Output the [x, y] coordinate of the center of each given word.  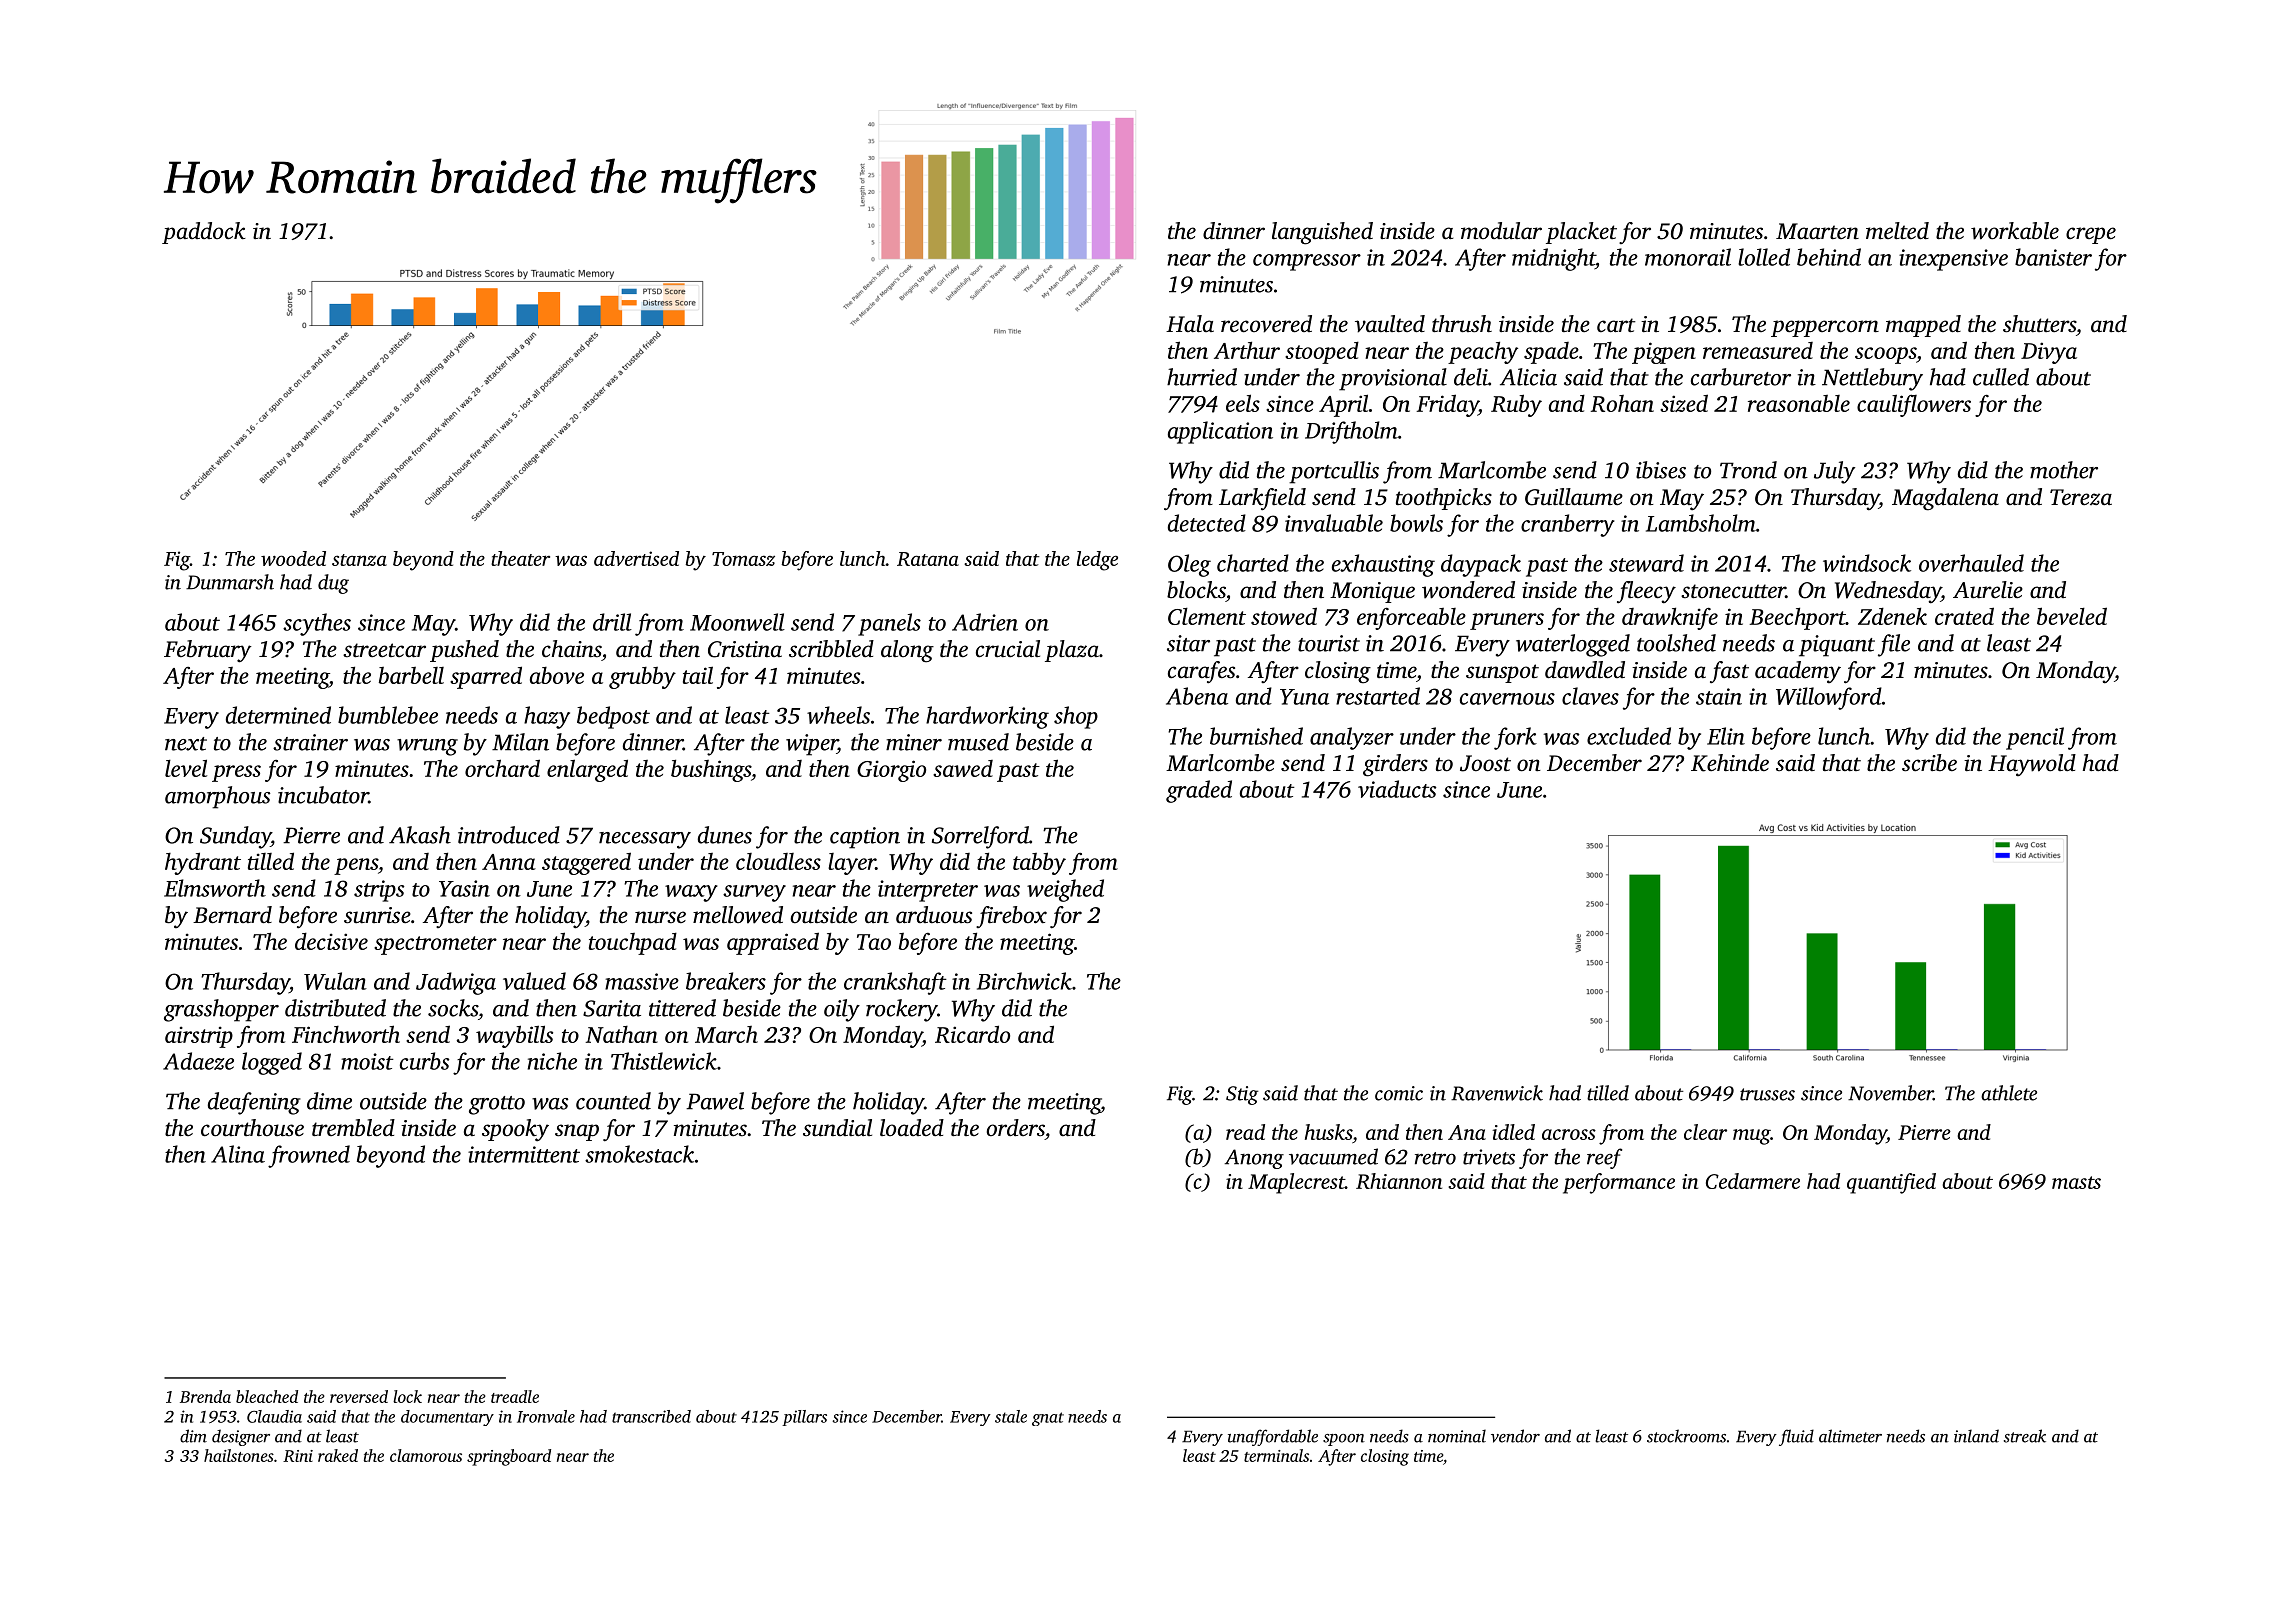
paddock [204, 233]
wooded [293, 558]
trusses [1767, 1094]
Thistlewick [664, 1061]
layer [852, 864]
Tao [874, 942]
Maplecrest [1296, 1183]
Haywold [2032, 765]
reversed [359, 1396]
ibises [1661, 470]
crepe [2091, 235]
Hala [1190, 323]
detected [1207, 523]
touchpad [633, 943]
